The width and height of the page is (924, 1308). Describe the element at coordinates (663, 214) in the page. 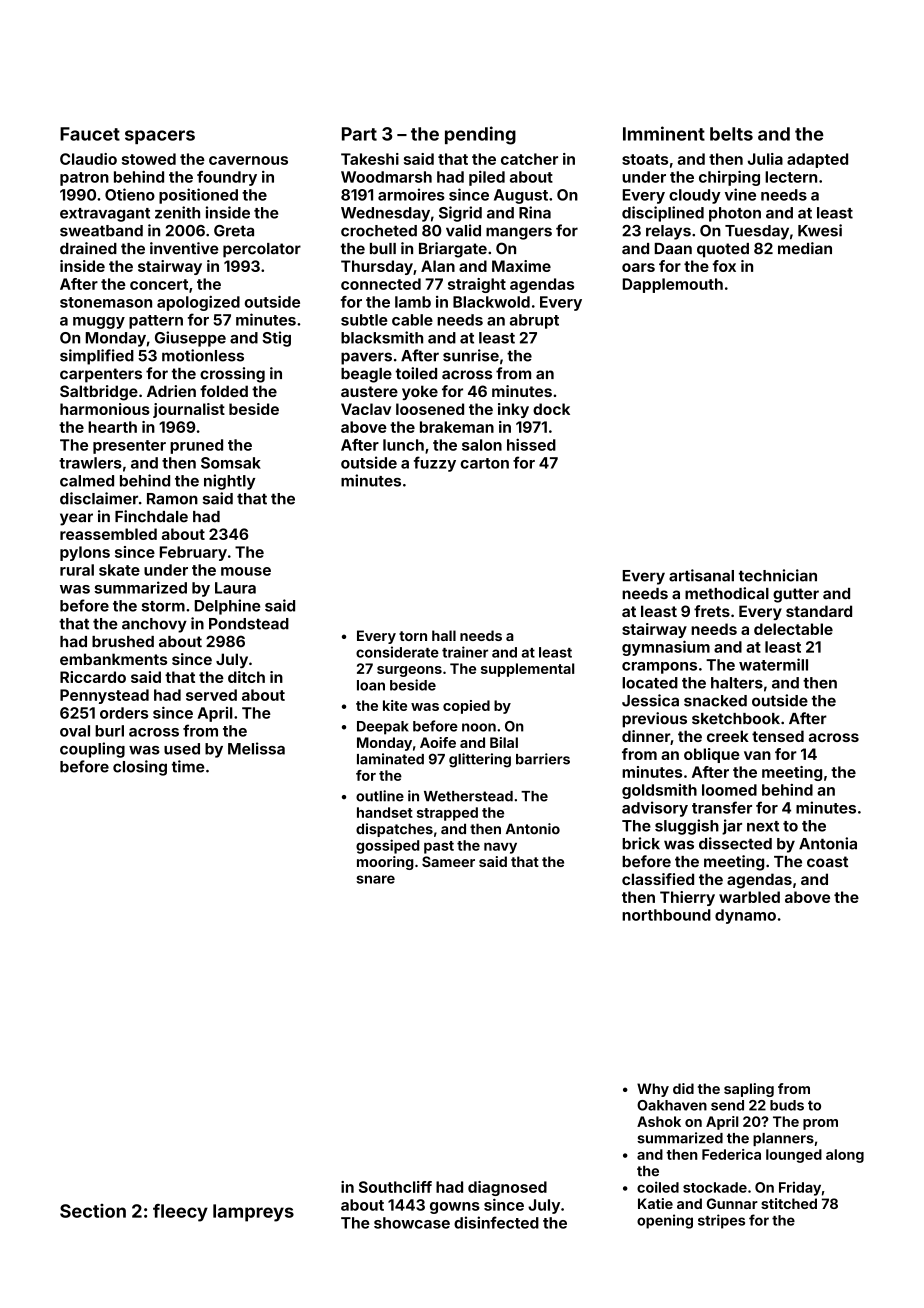

I see `disciplined` at that location.
